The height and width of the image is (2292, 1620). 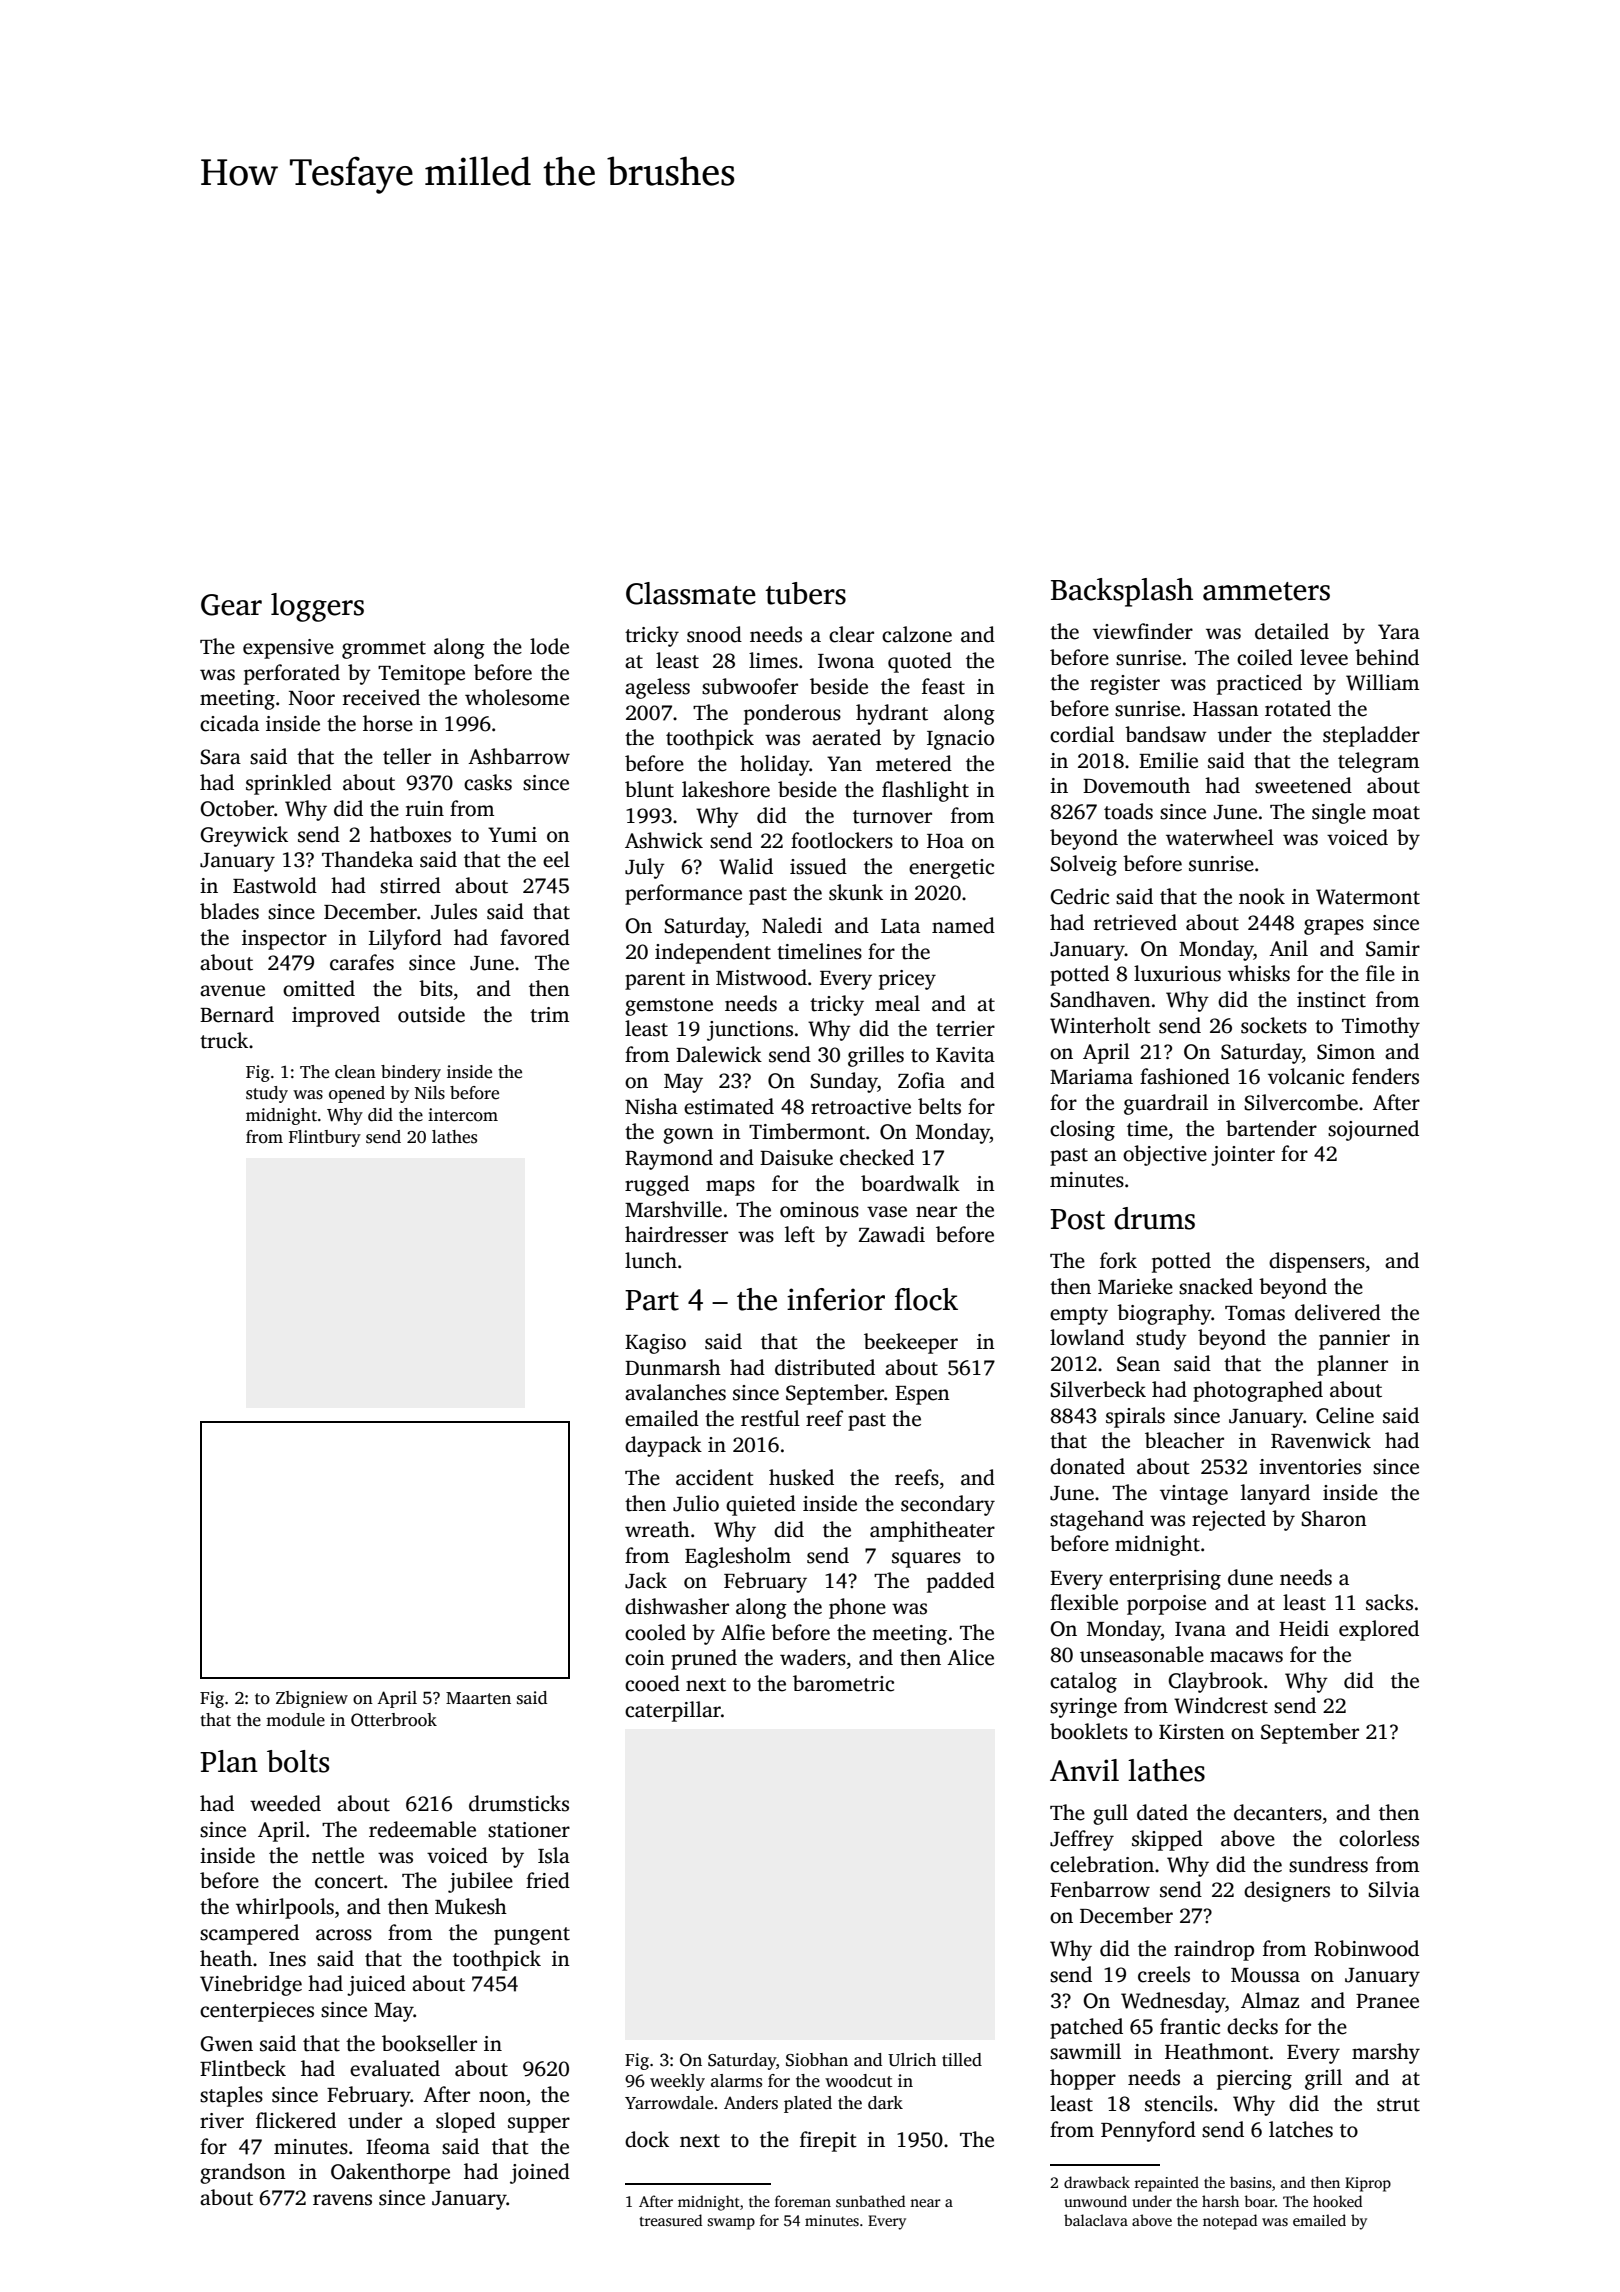 I want to click on barometric, so click(x=843, y=1683).
